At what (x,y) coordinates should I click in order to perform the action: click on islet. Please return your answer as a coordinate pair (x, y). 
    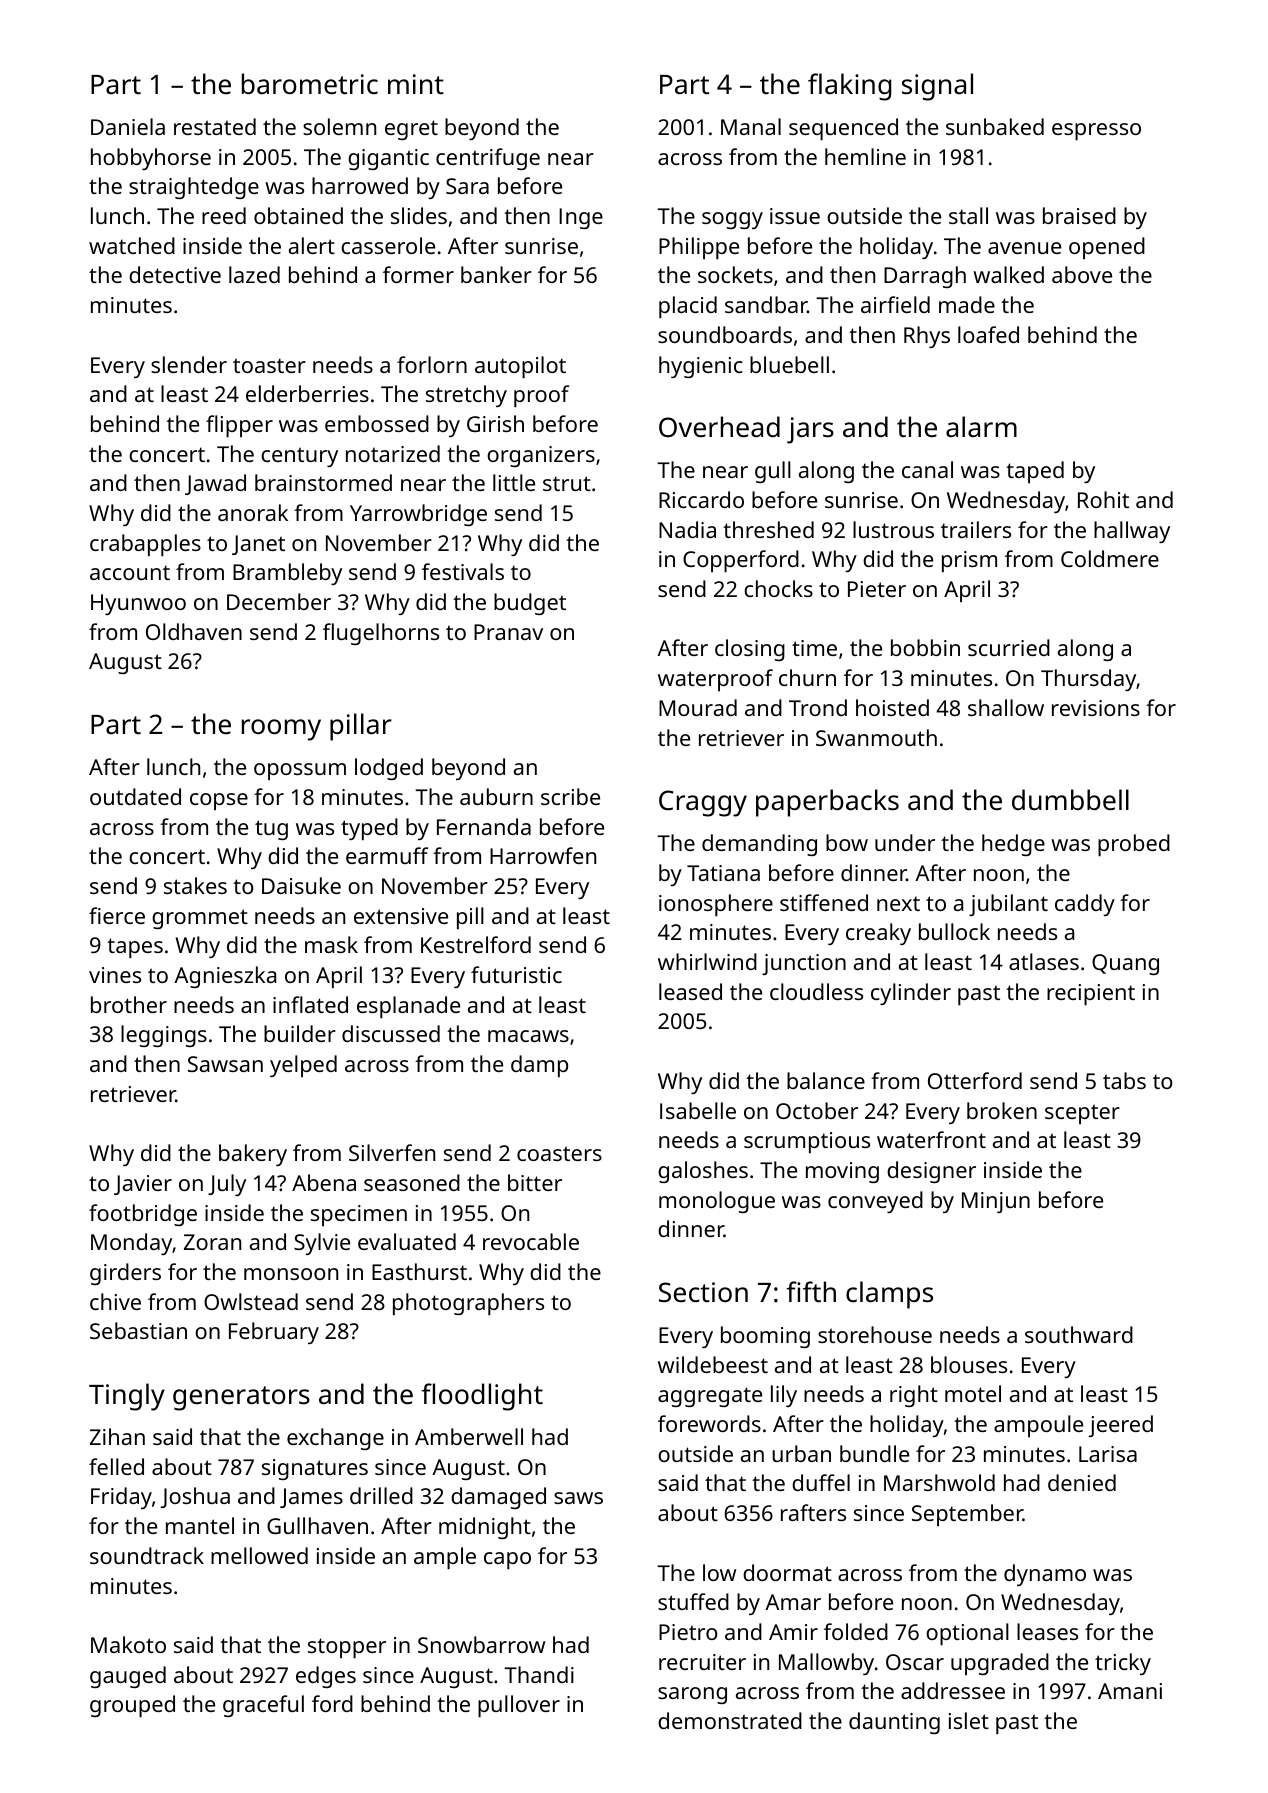
    Looking at the image, I should click on (969, 1720).
